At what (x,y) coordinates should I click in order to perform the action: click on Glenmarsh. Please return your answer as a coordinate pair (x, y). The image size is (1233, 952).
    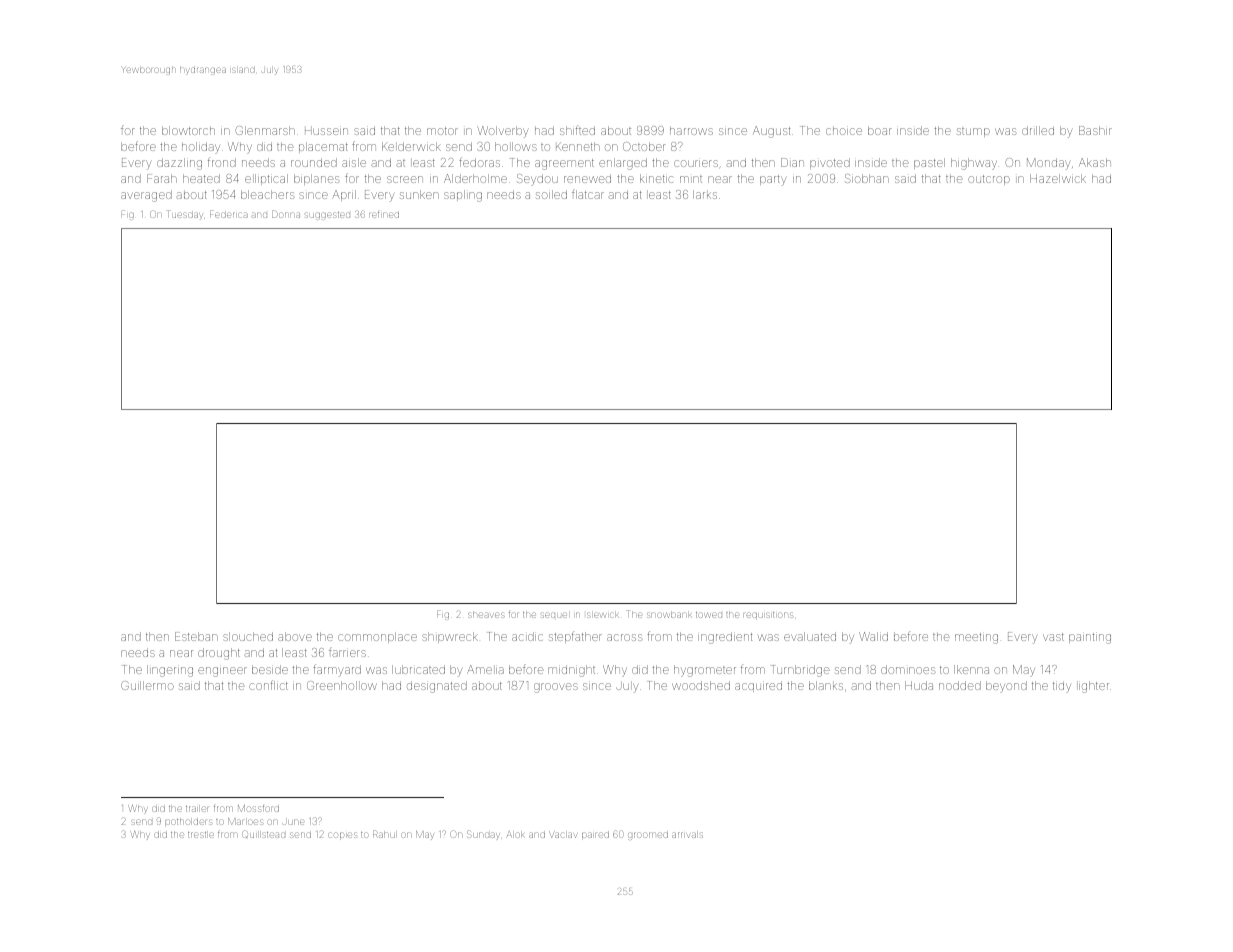
    Looking at the image, I should click on (265, 130).
